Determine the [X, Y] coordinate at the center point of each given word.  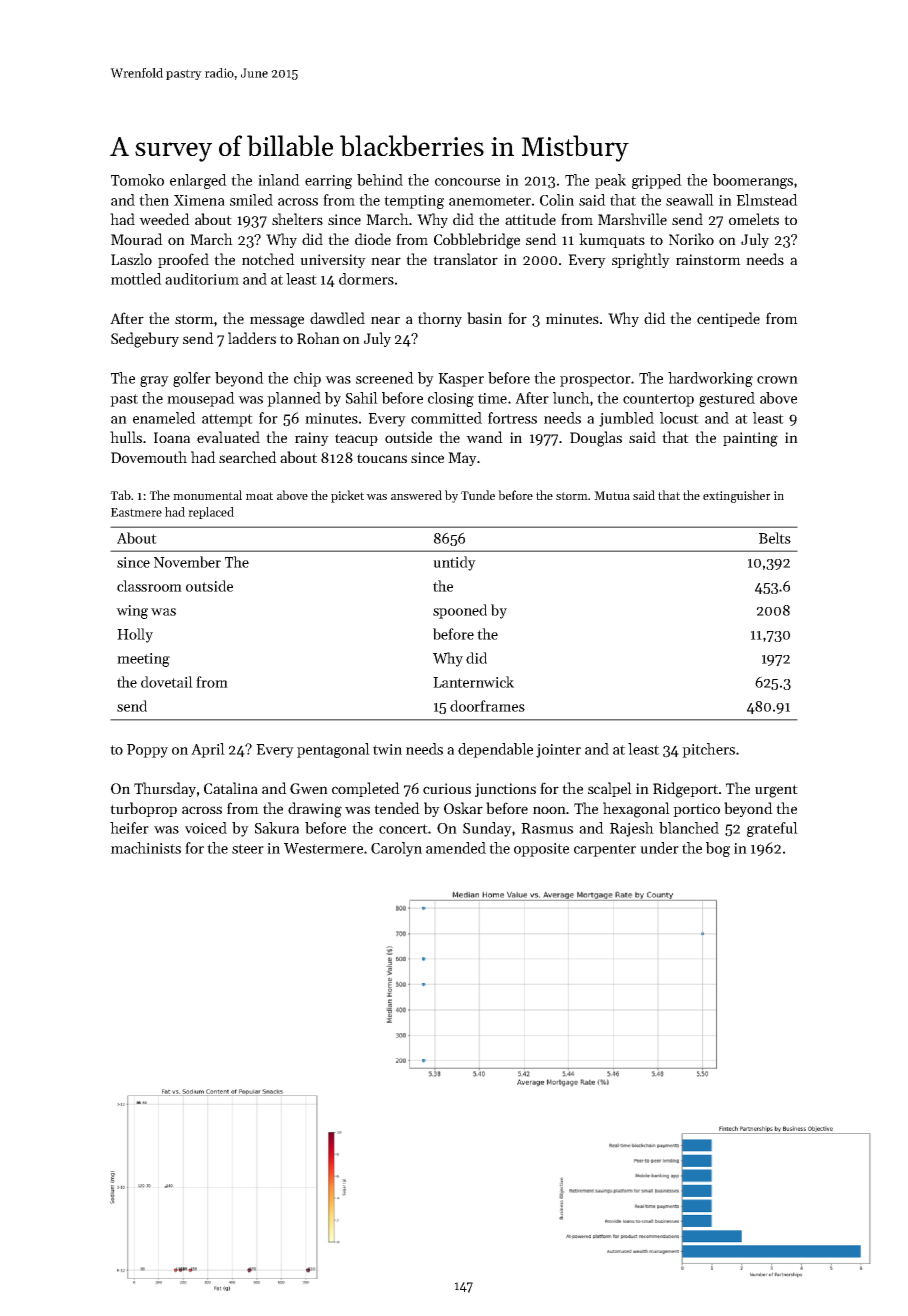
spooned [460, 611]
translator [465, 259]
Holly [135, 635]
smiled [251, 200]
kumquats [612, 240]
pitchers [708, 750]
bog [718, 849]
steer [248, 849]
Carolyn [396, 849]
